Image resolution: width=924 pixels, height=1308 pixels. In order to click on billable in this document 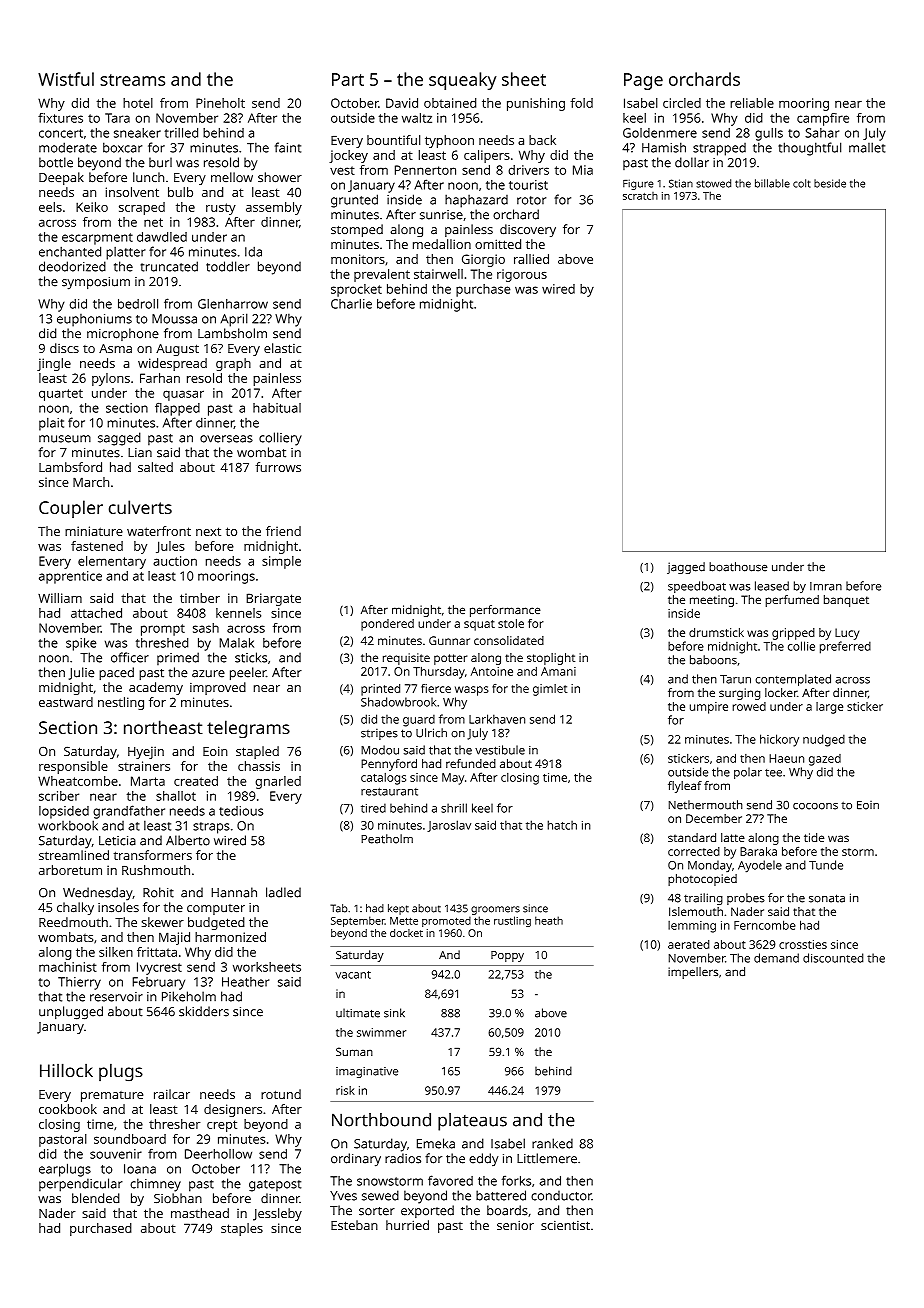, I will do `click(772, 183)`.
